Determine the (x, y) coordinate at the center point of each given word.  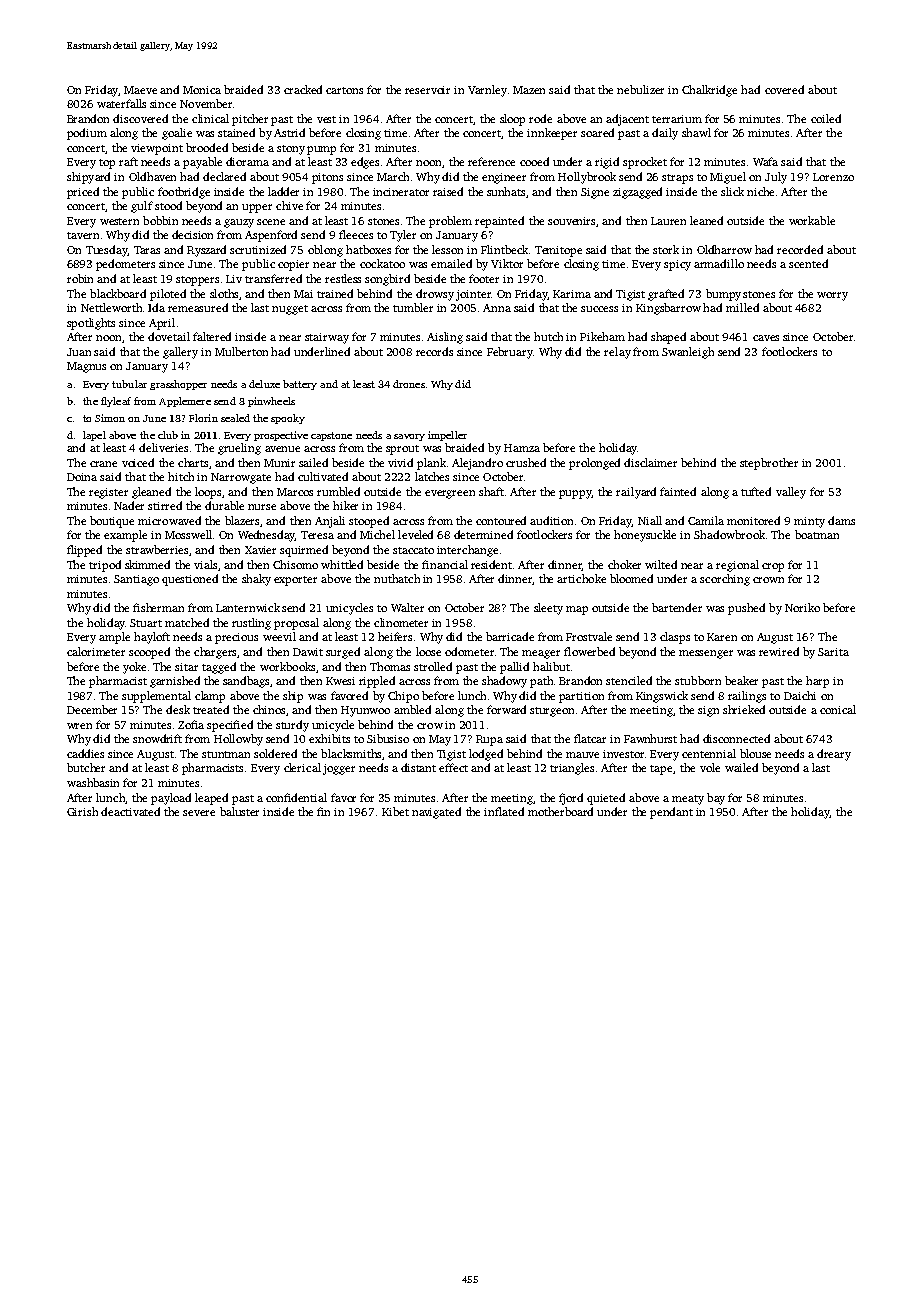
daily (665, 134)
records (434, 351)
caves (766, 338)
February (510, 353)
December (92, 709)
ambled (412, 709)
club (168, 435)
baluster (239, 811)
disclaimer (650, 462)
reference (491, 161)
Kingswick (662, 697)
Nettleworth (111, 307)
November (206, 103)
